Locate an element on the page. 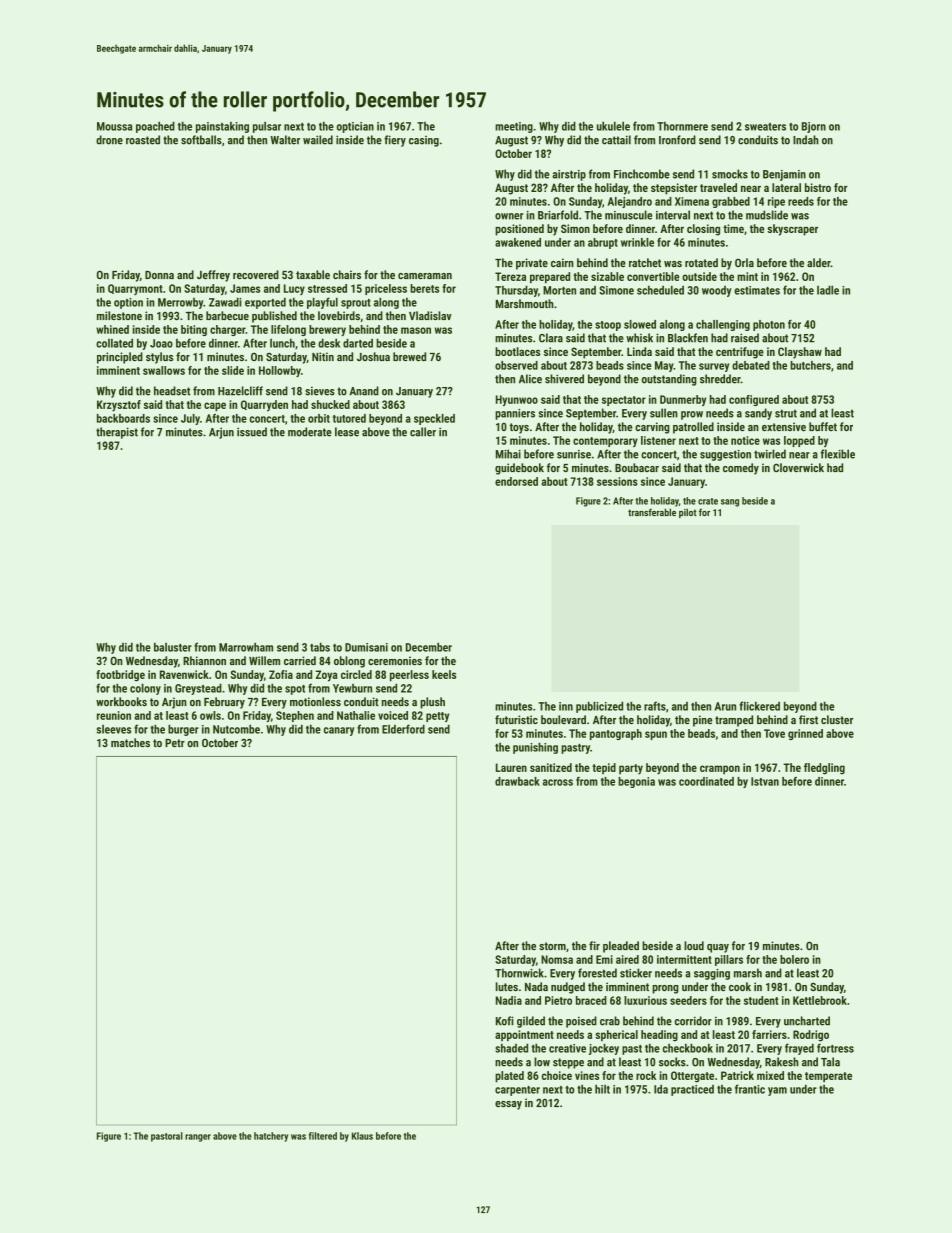 The width and height of the image is (952, 1233). fortress is located at coordinates (835, 1048).
